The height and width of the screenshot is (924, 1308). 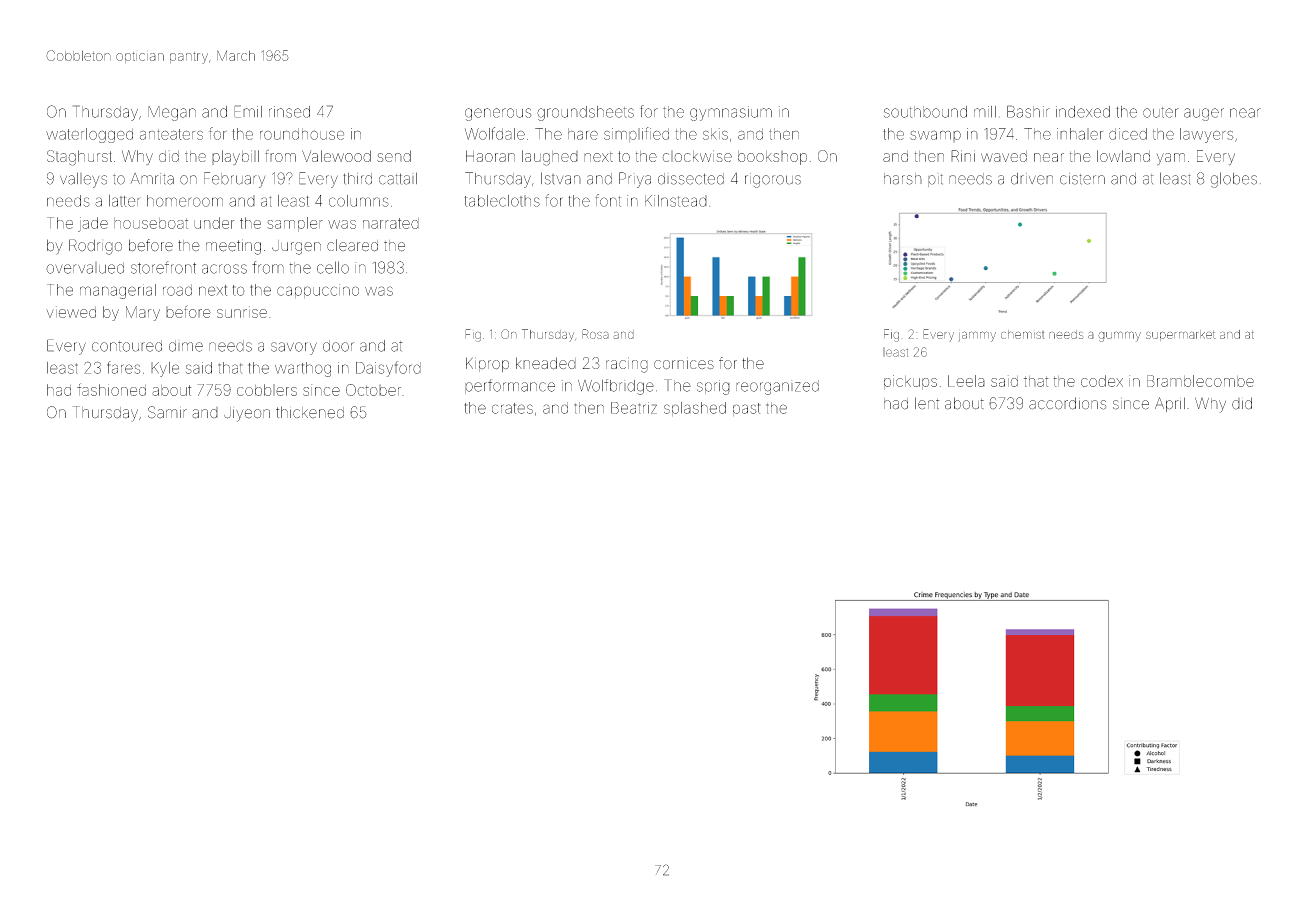 What do you see at coordinates (172, 113) in the screenshot?
I see `Megan` at bounding box center [172, 113].
